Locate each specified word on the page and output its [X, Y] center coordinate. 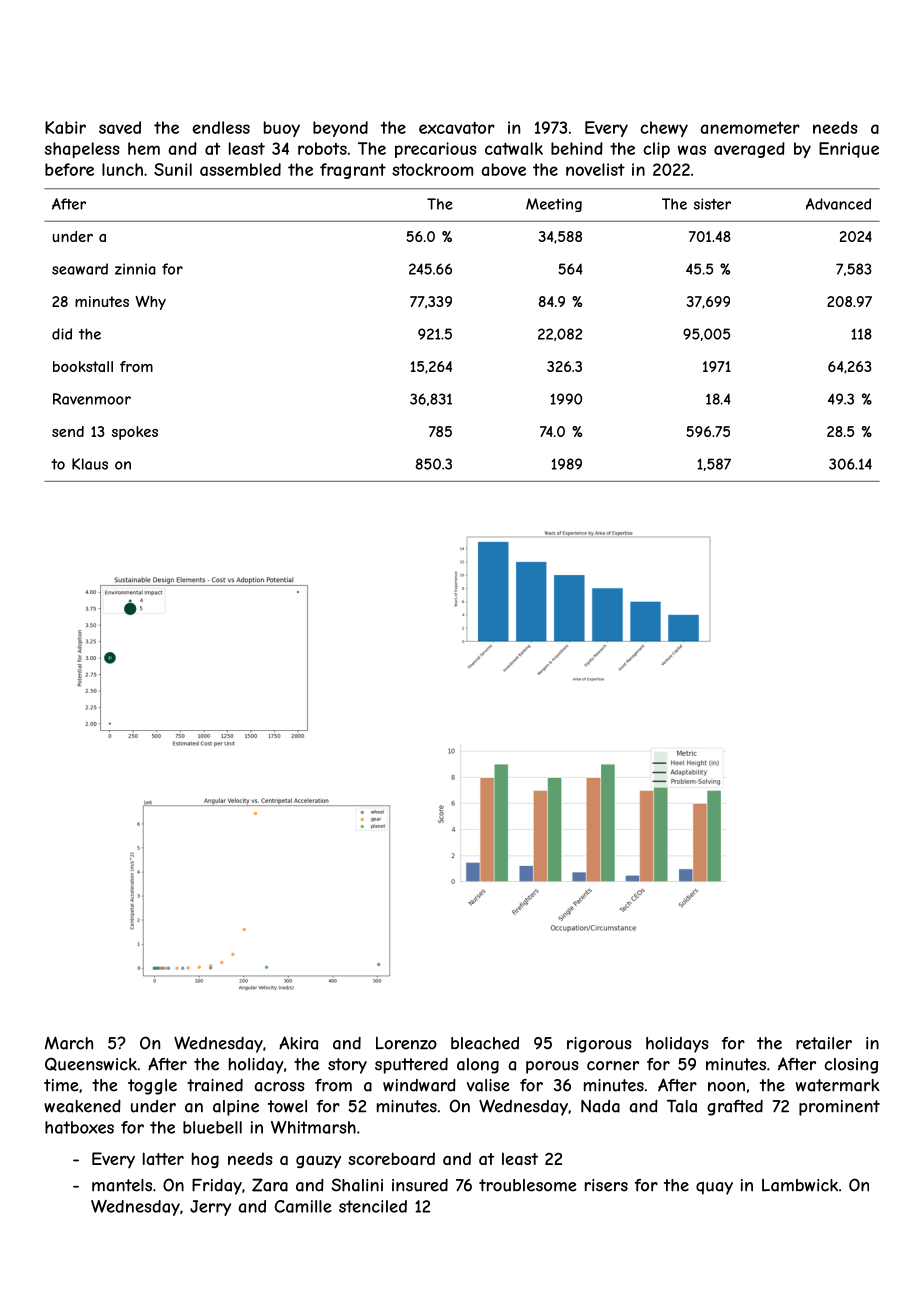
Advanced [838, 204]
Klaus [90, 464]
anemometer [750, 128]
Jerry [210, 1208]
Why [150, 302]
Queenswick [91, 1064]
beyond [340, 129]
